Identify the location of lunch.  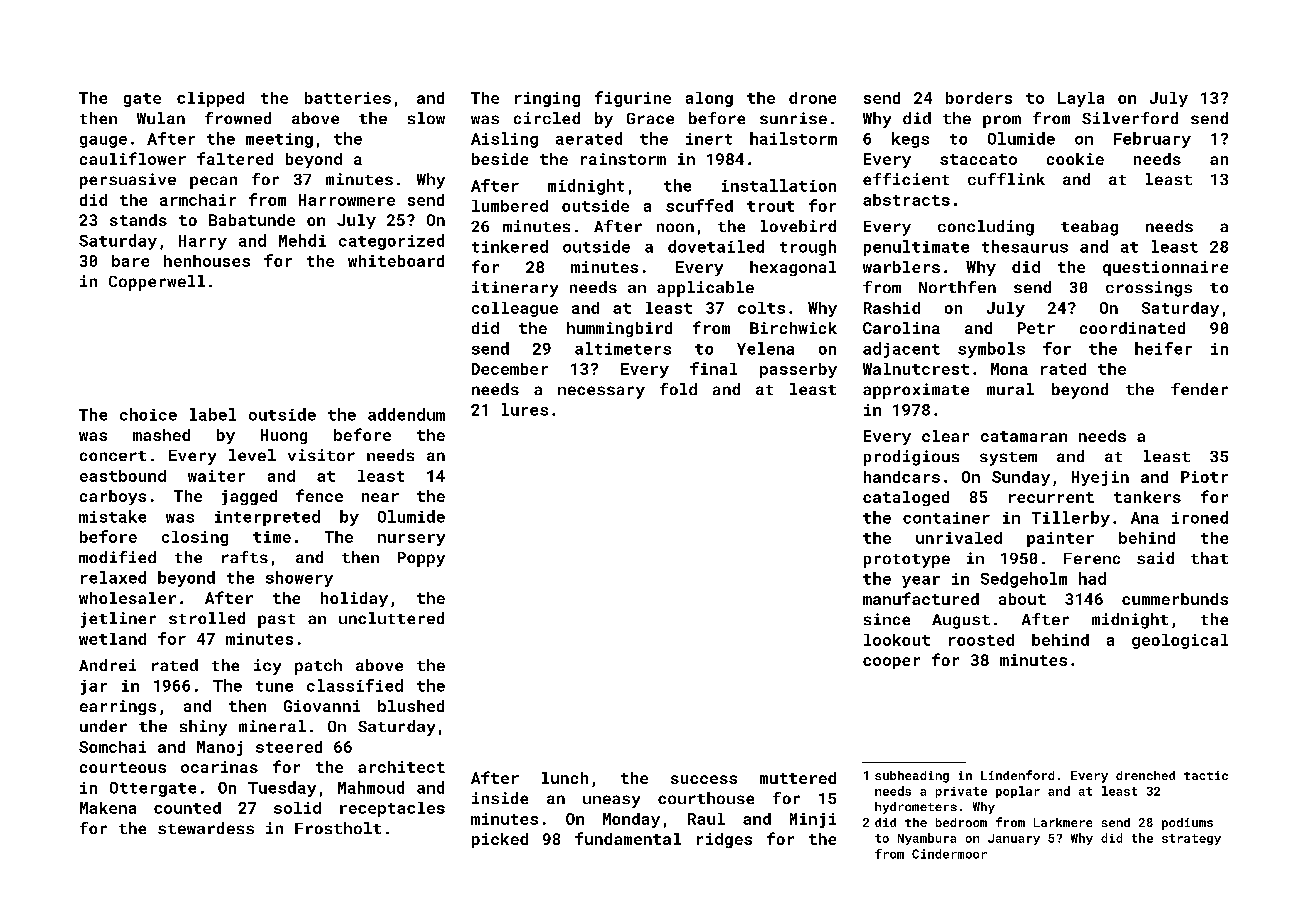
(565, 778).
